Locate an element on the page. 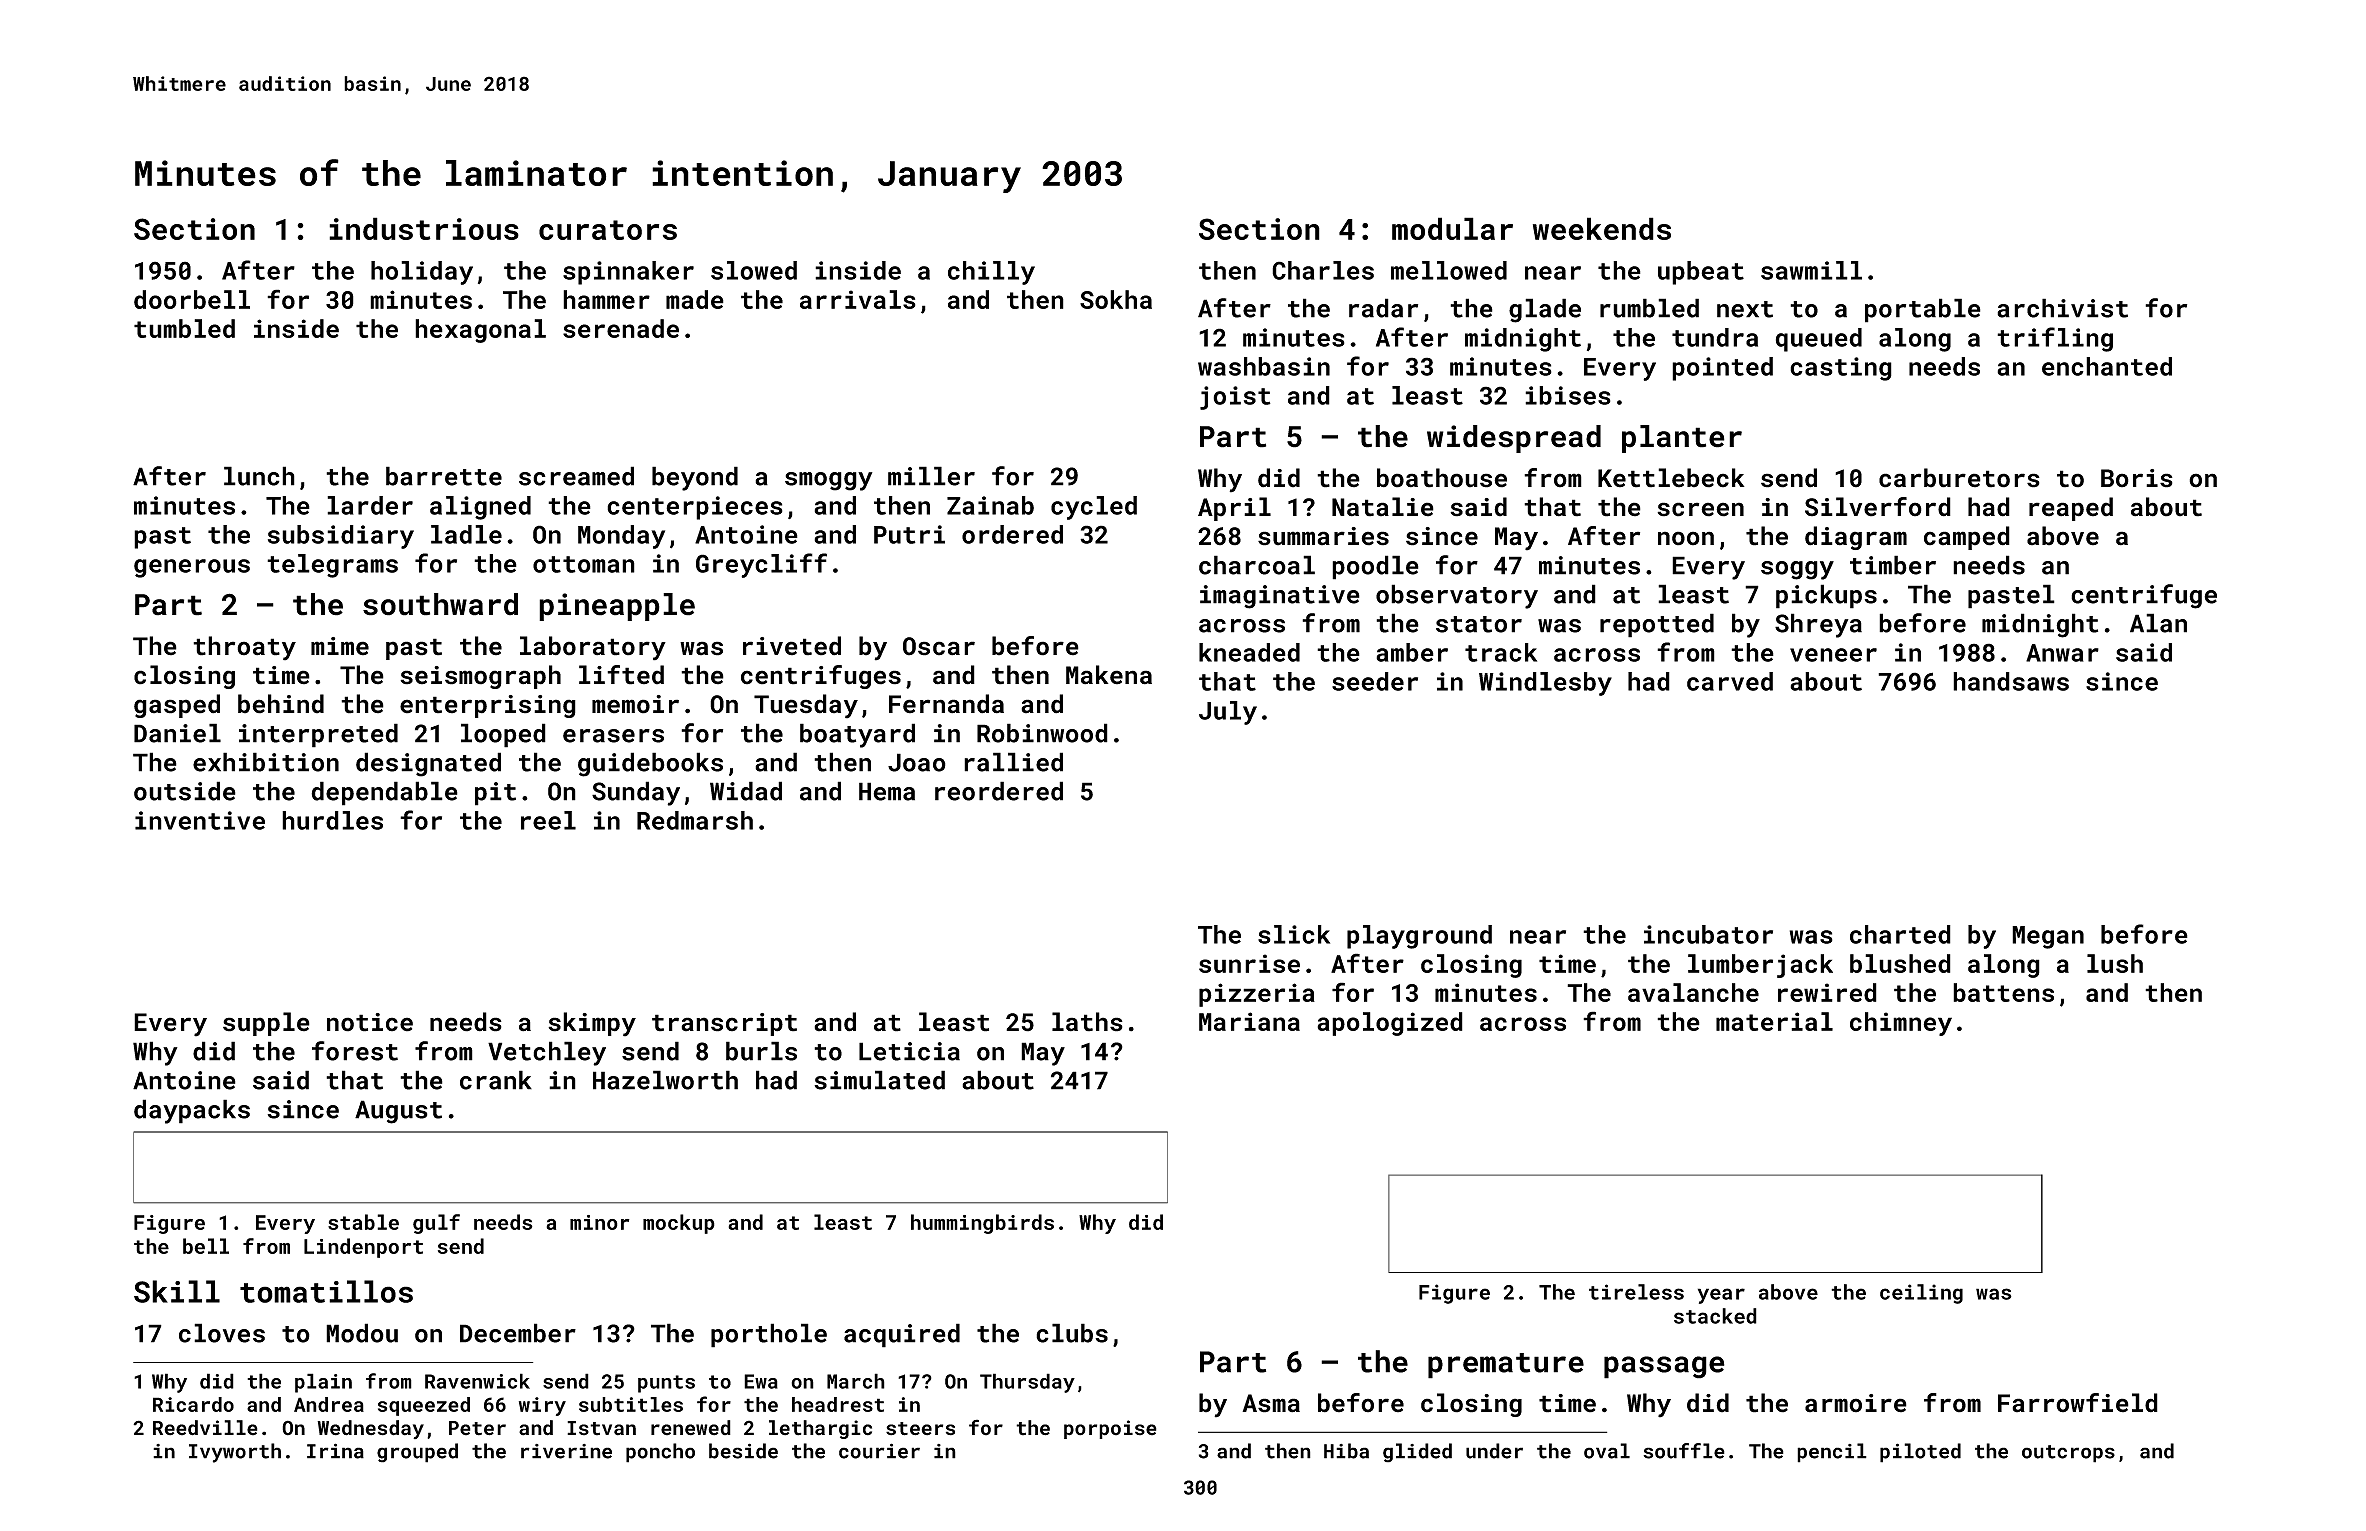 The image size is (2366, 1531). planter is located at coordinates (1682, 439).
